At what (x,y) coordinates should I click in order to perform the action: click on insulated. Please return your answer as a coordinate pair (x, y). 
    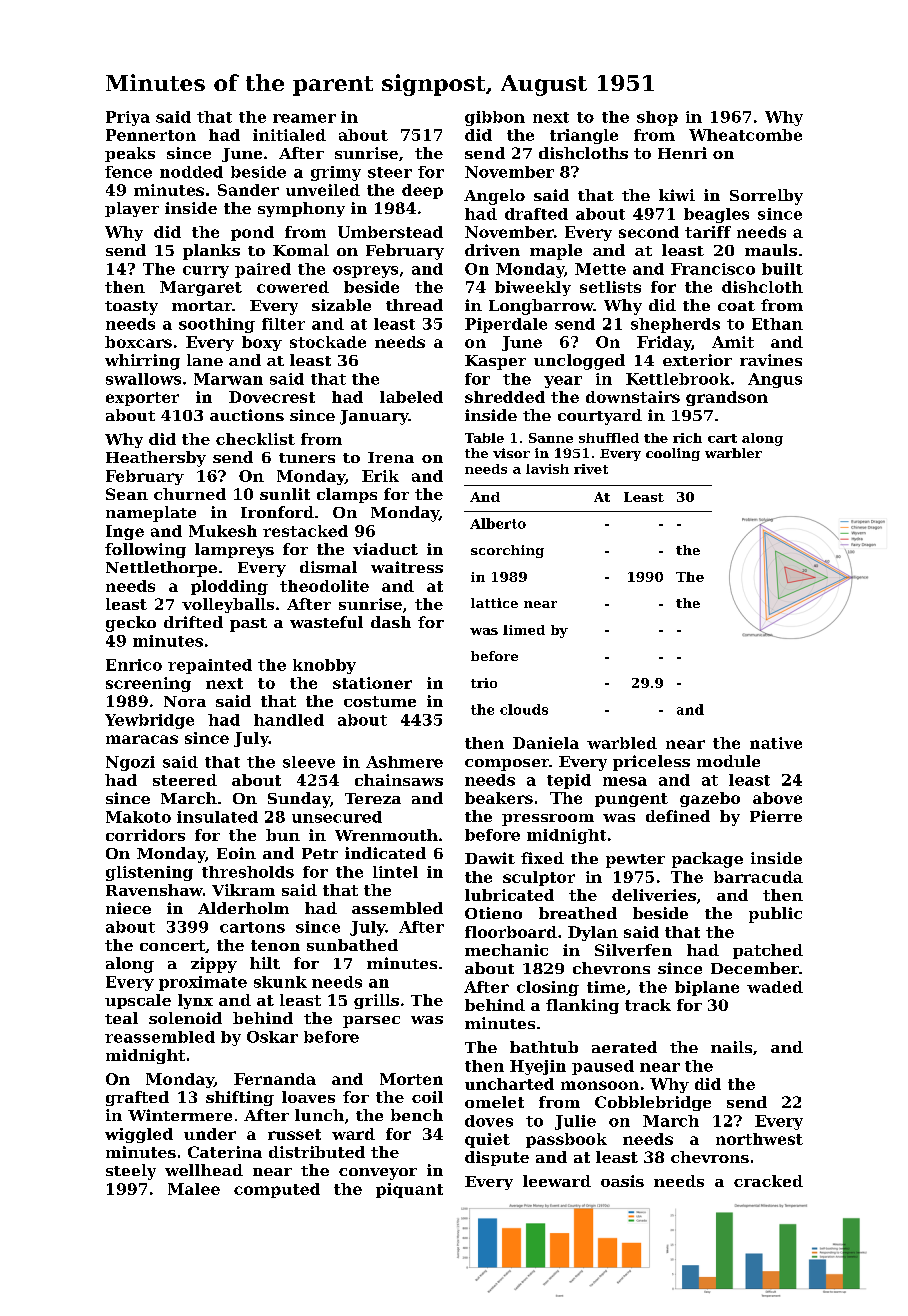
    Looking at the image, I should click on (217, 817).
